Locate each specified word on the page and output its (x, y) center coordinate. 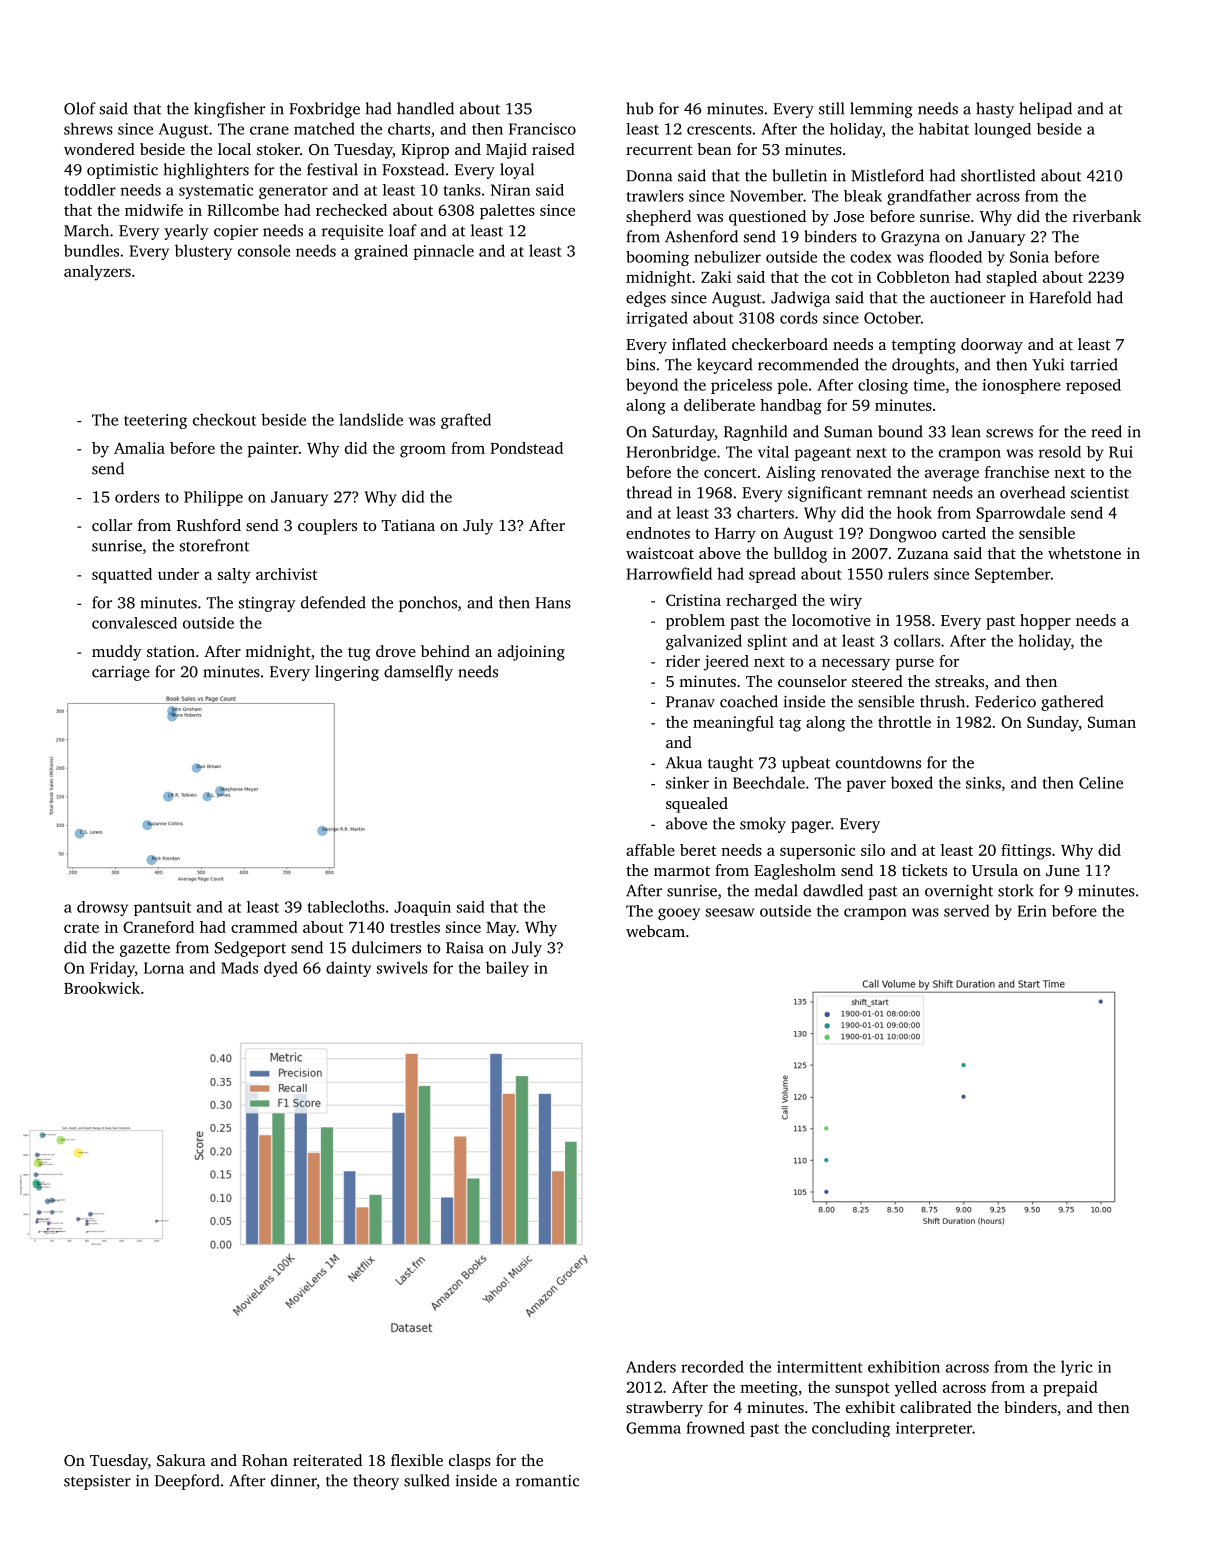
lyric (1076, 1368)
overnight (959, 892)
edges (646, 299)
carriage (121, 673)
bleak (863, 196)
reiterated (327, 1460)
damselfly (418, 673)
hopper (1045, 622)
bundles (91, 250)
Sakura (181, 1460)
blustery (203, 252)
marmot (682, 871)
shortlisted (998, 175)
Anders (651, 1366)
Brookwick (102, 988)
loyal (517, 171)
